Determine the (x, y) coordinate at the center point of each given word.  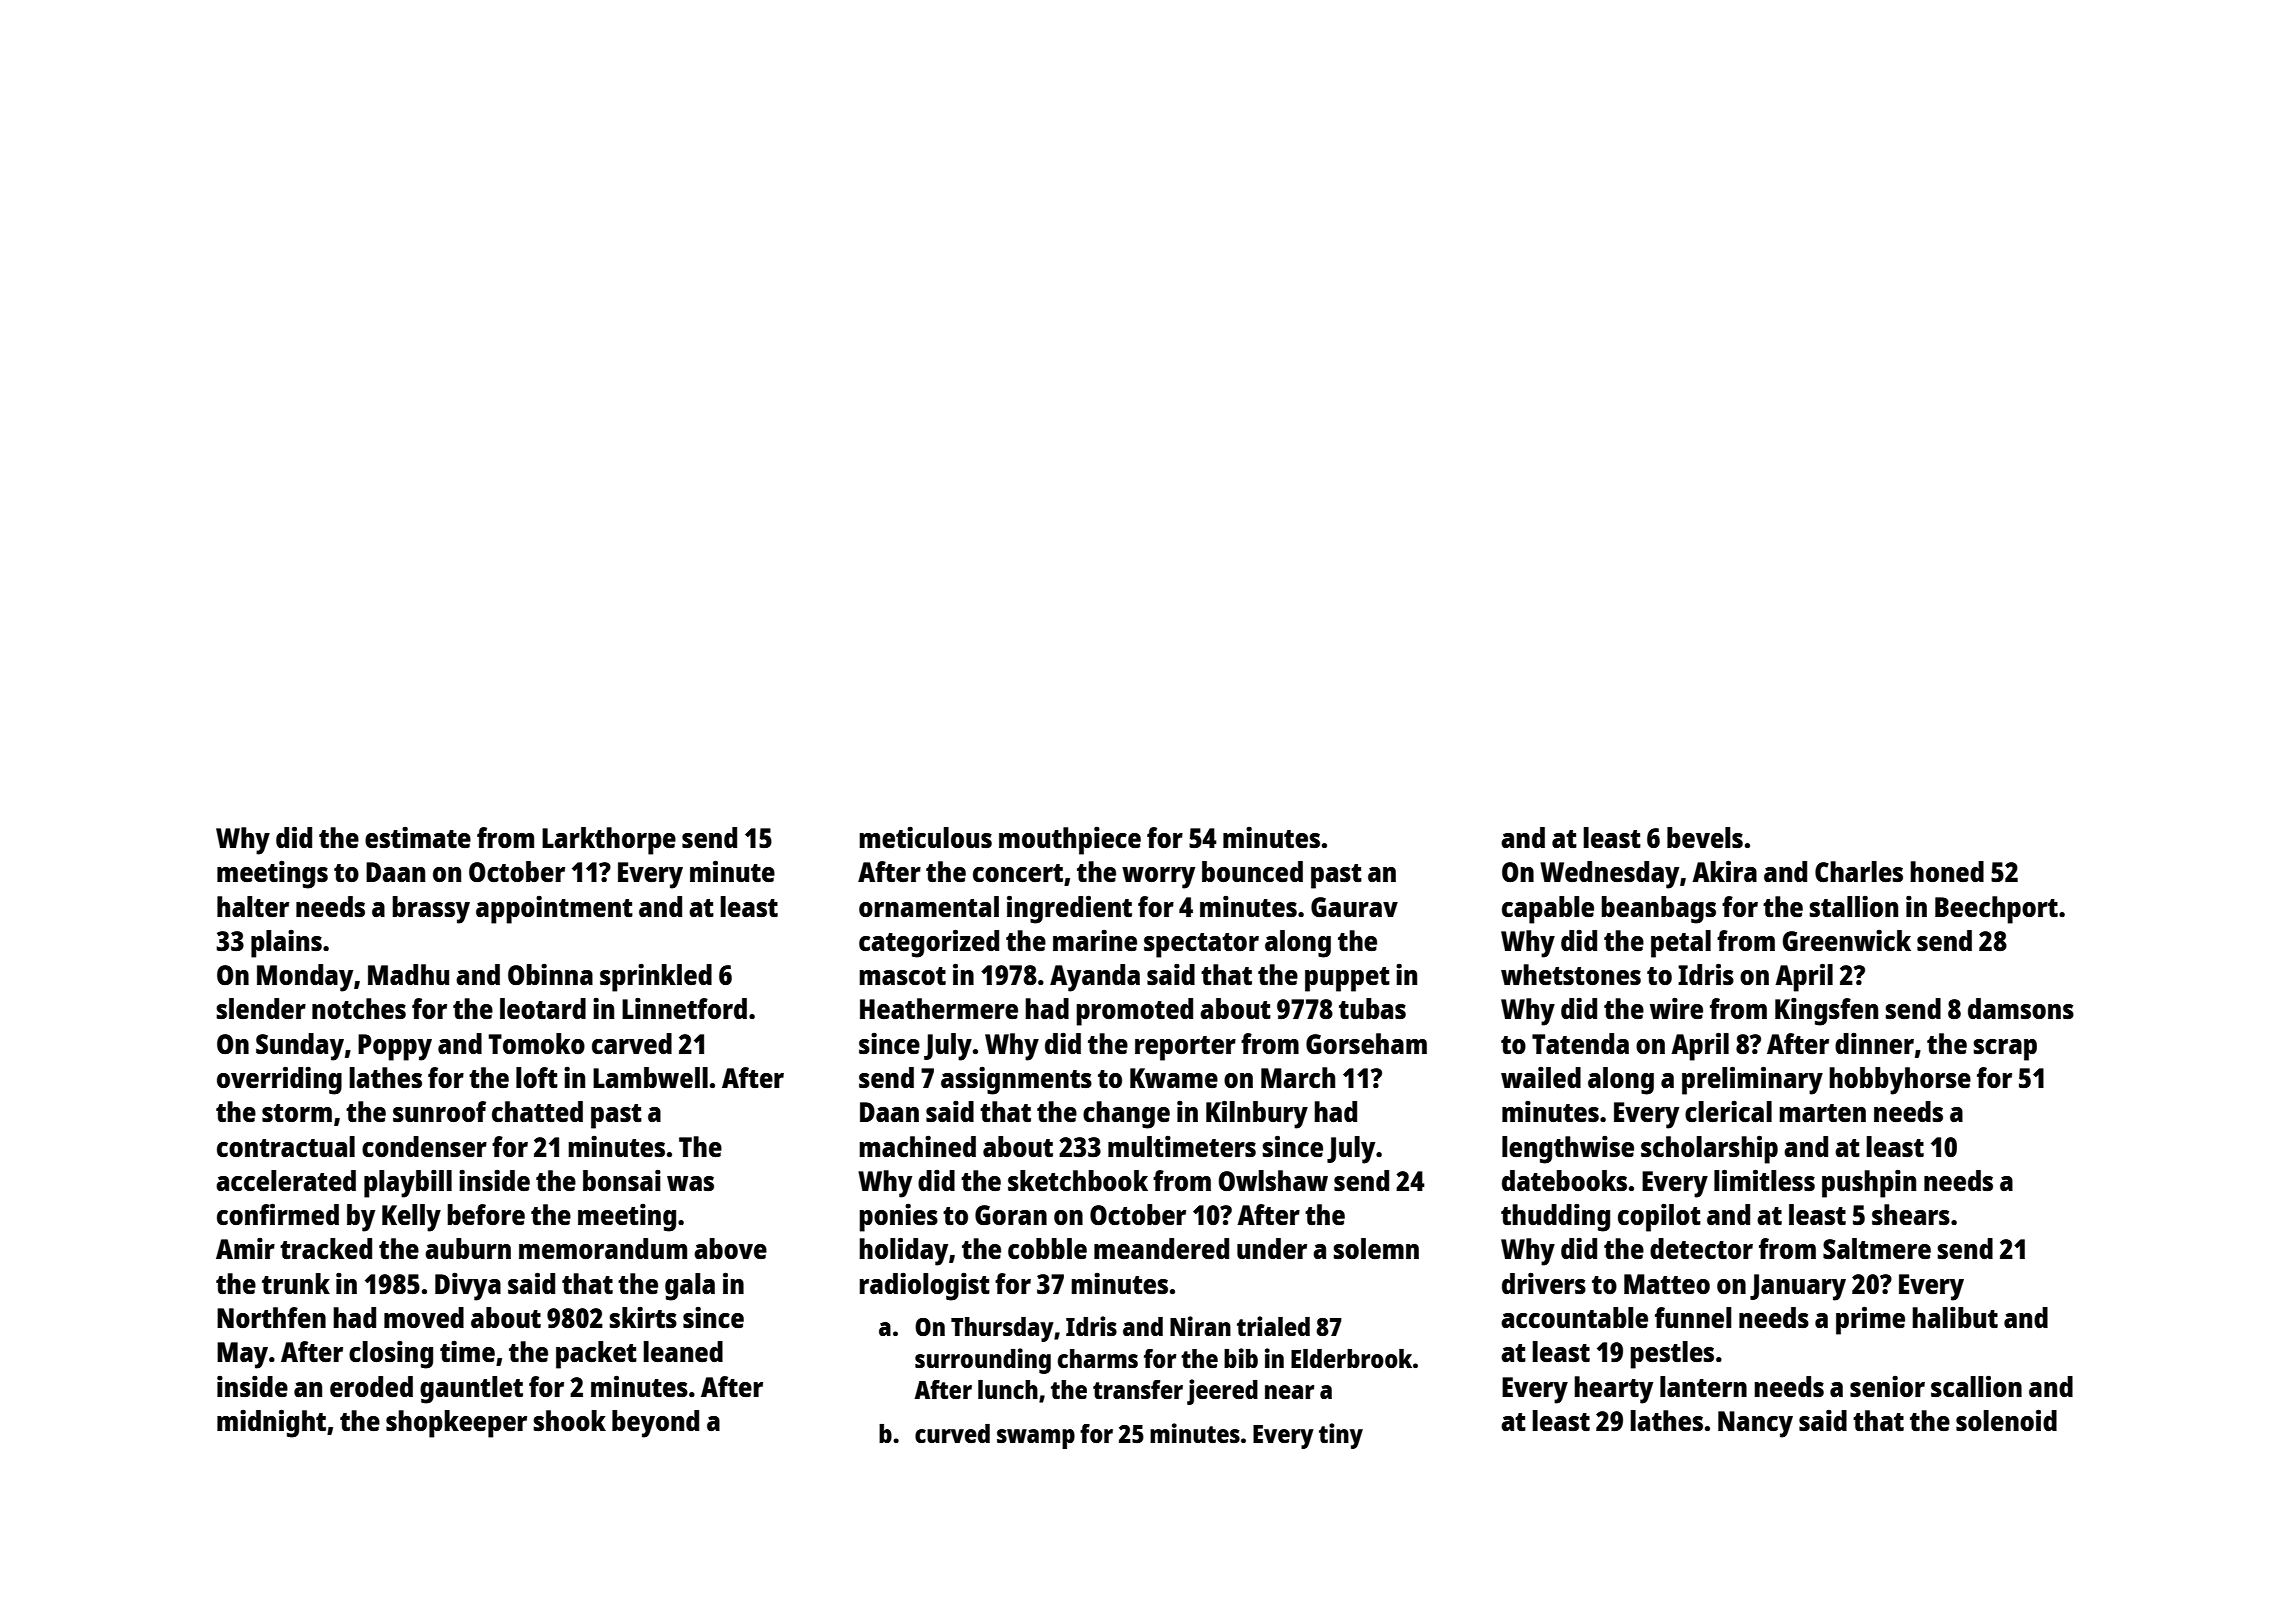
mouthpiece (1070, 840)
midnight (271, 1423)
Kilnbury (1257, 1114)
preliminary (1752, 1080)
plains (286, 943)
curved (952, 1433)
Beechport (1996, 910)
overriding (279, 1080)
